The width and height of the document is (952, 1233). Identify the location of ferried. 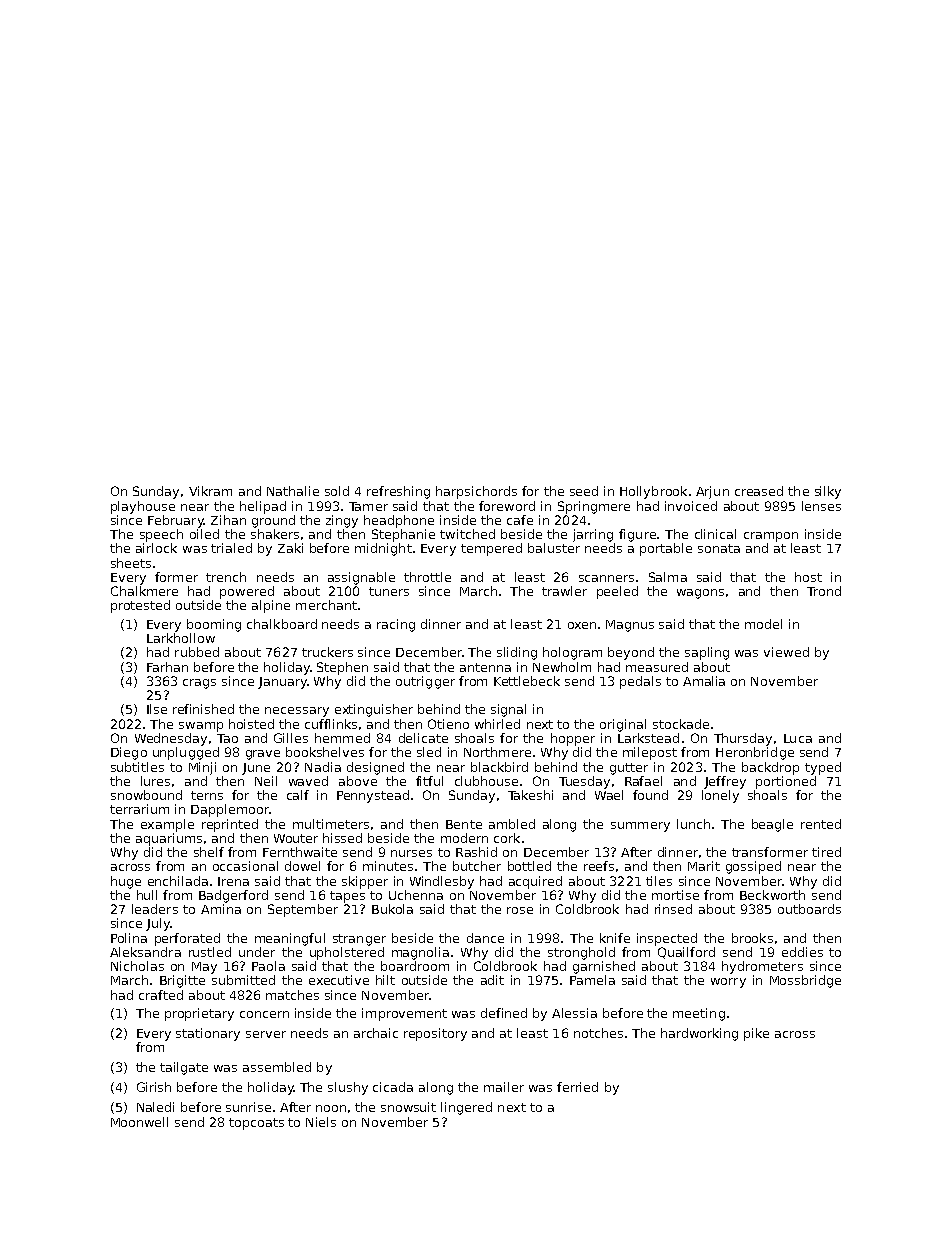
(577, 1087).
